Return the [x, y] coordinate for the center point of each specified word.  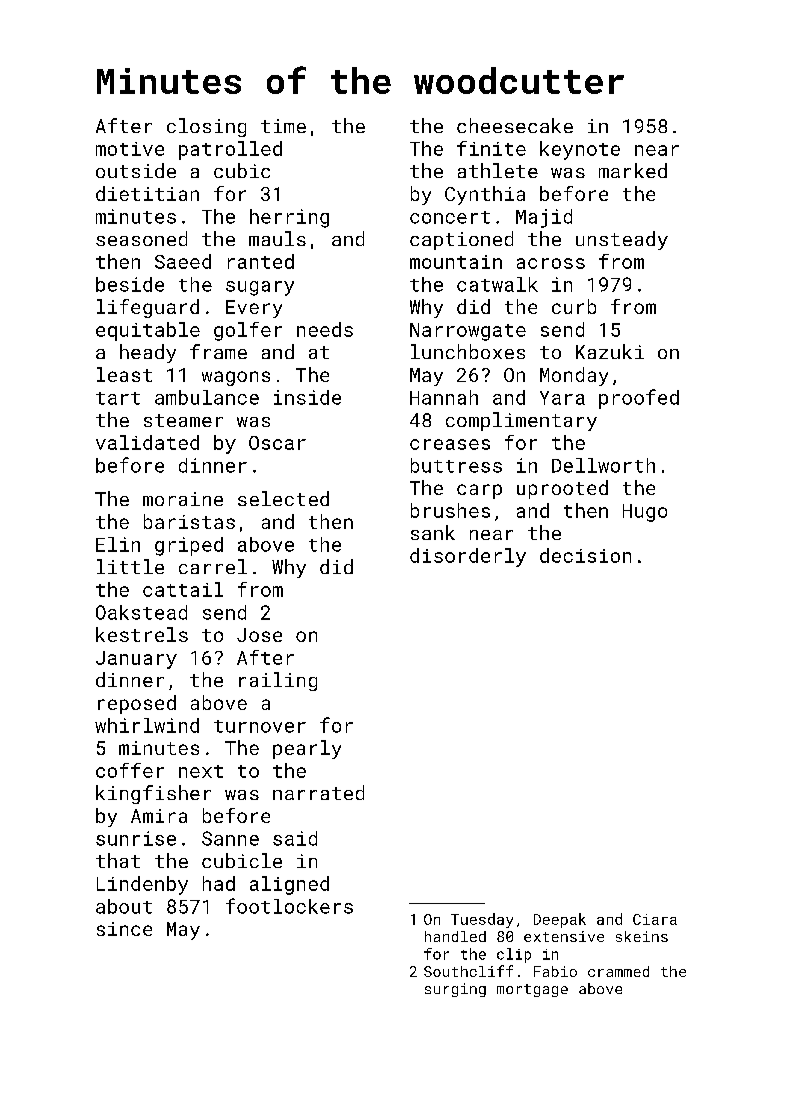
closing [206, 127]
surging [455, 990]
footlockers [289, 906]
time [283, 126]
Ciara [655, 919]
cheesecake [515, 125]
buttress [456, 465]
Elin [118, 544]
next [201, 771]
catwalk [497, 284]
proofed [639, 399]
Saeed [183, 261]
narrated [318, 792]
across [551, 263]
